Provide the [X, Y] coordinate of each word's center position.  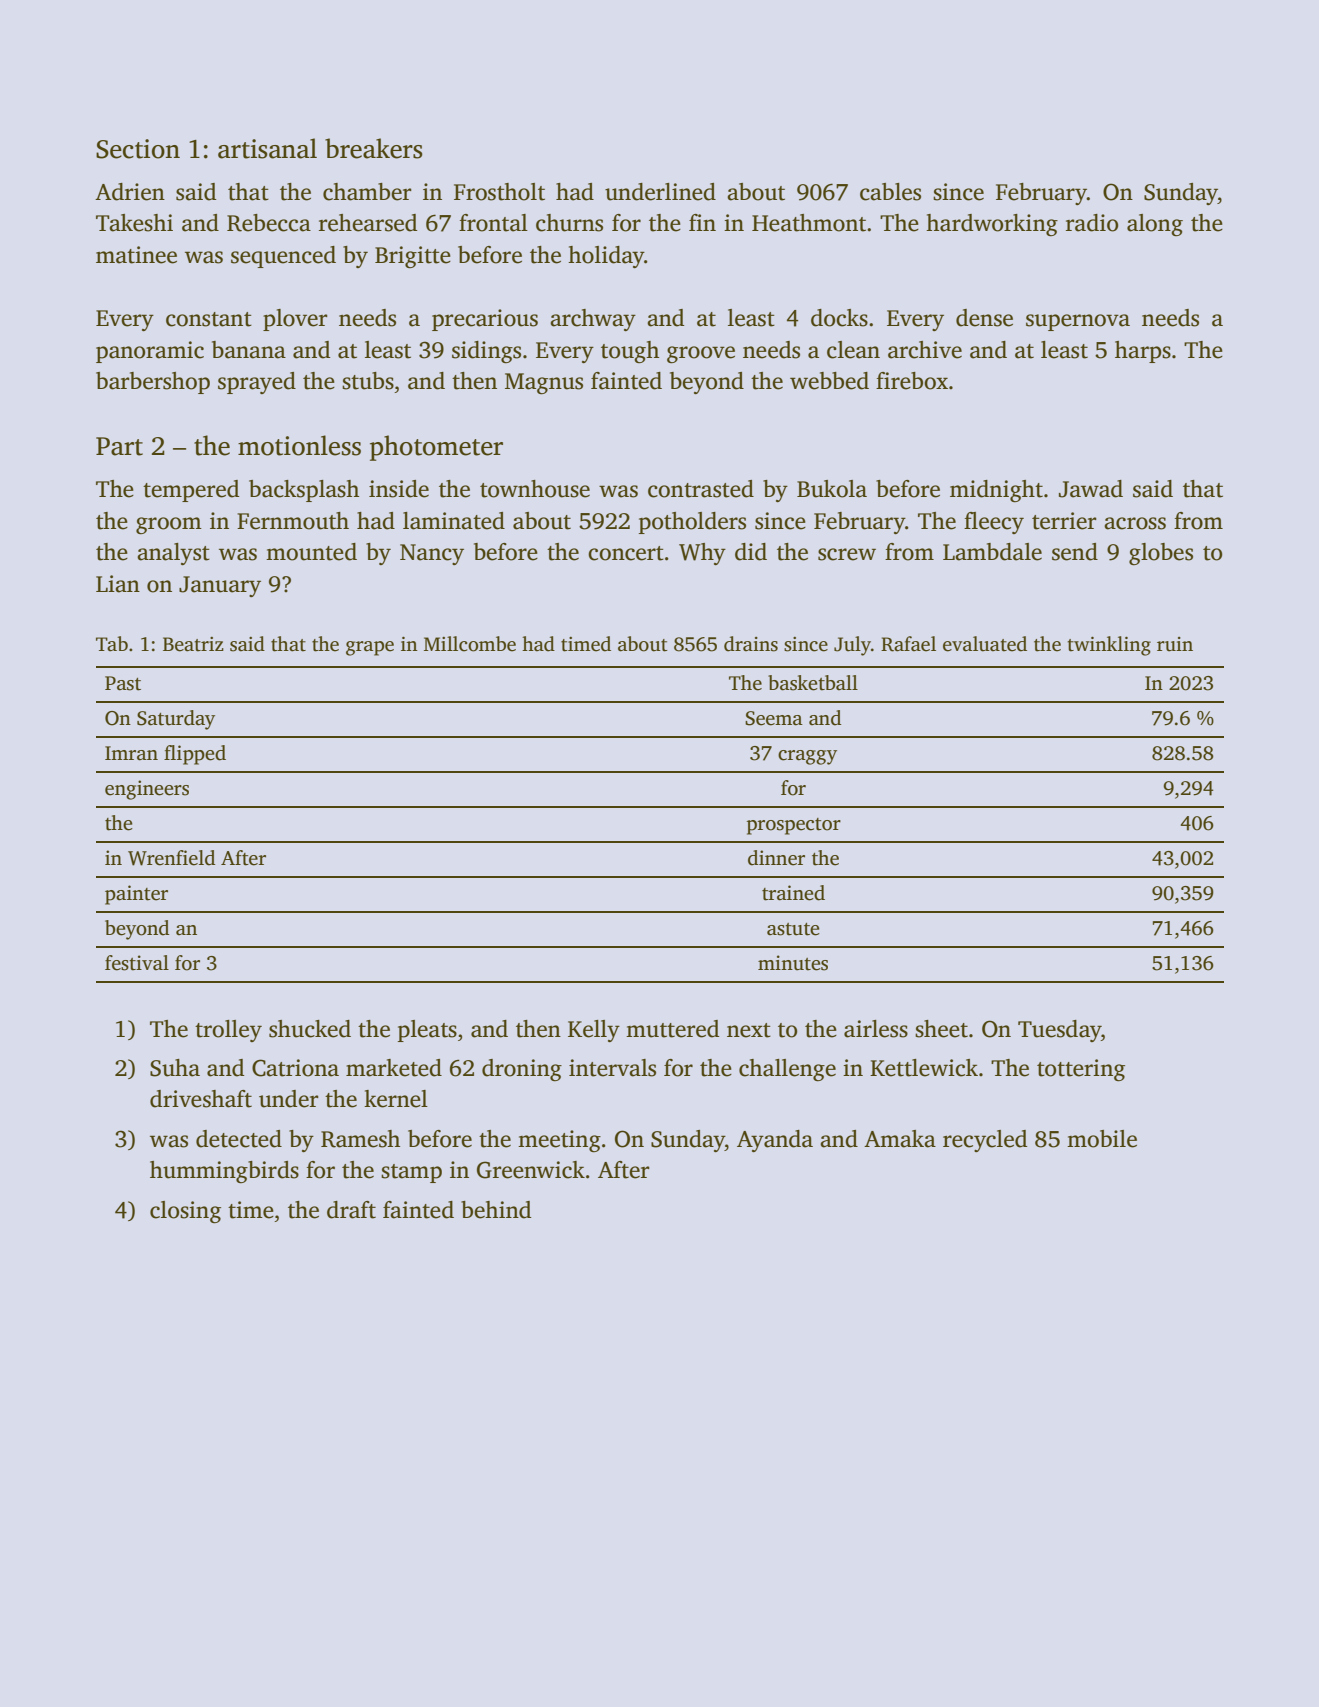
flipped [195, 755]
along [1155, 225]
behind [496, 1210]
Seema [774, 718]
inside [399, 489]
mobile [1102, 1139]
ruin [1175, 644]
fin [702, 222]
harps [1143, 352]
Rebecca [269, 223]
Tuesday [1059, 1031]
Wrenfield [172, 858]
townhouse [535, 489]
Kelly [594, 1031]
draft [351, 1210]
